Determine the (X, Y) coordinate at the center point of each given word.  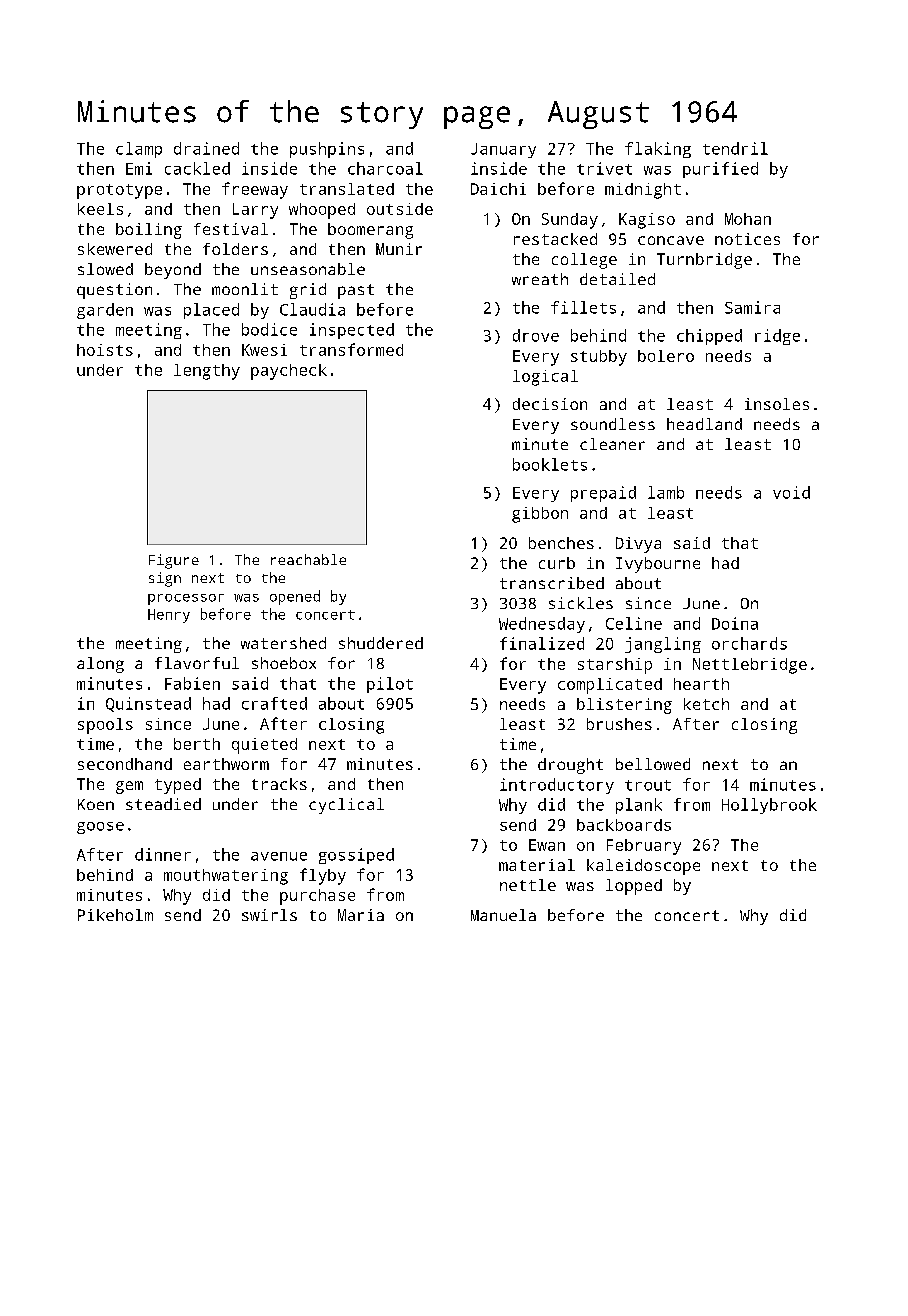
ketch (706, 704)
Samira (752, 307)
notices (747, 239)
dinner (163, 854)
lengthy (207, 372)
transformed (351, 349)
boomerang (370, 231)
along (100, 665)
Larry (255, 211)
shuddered (381, 643)
